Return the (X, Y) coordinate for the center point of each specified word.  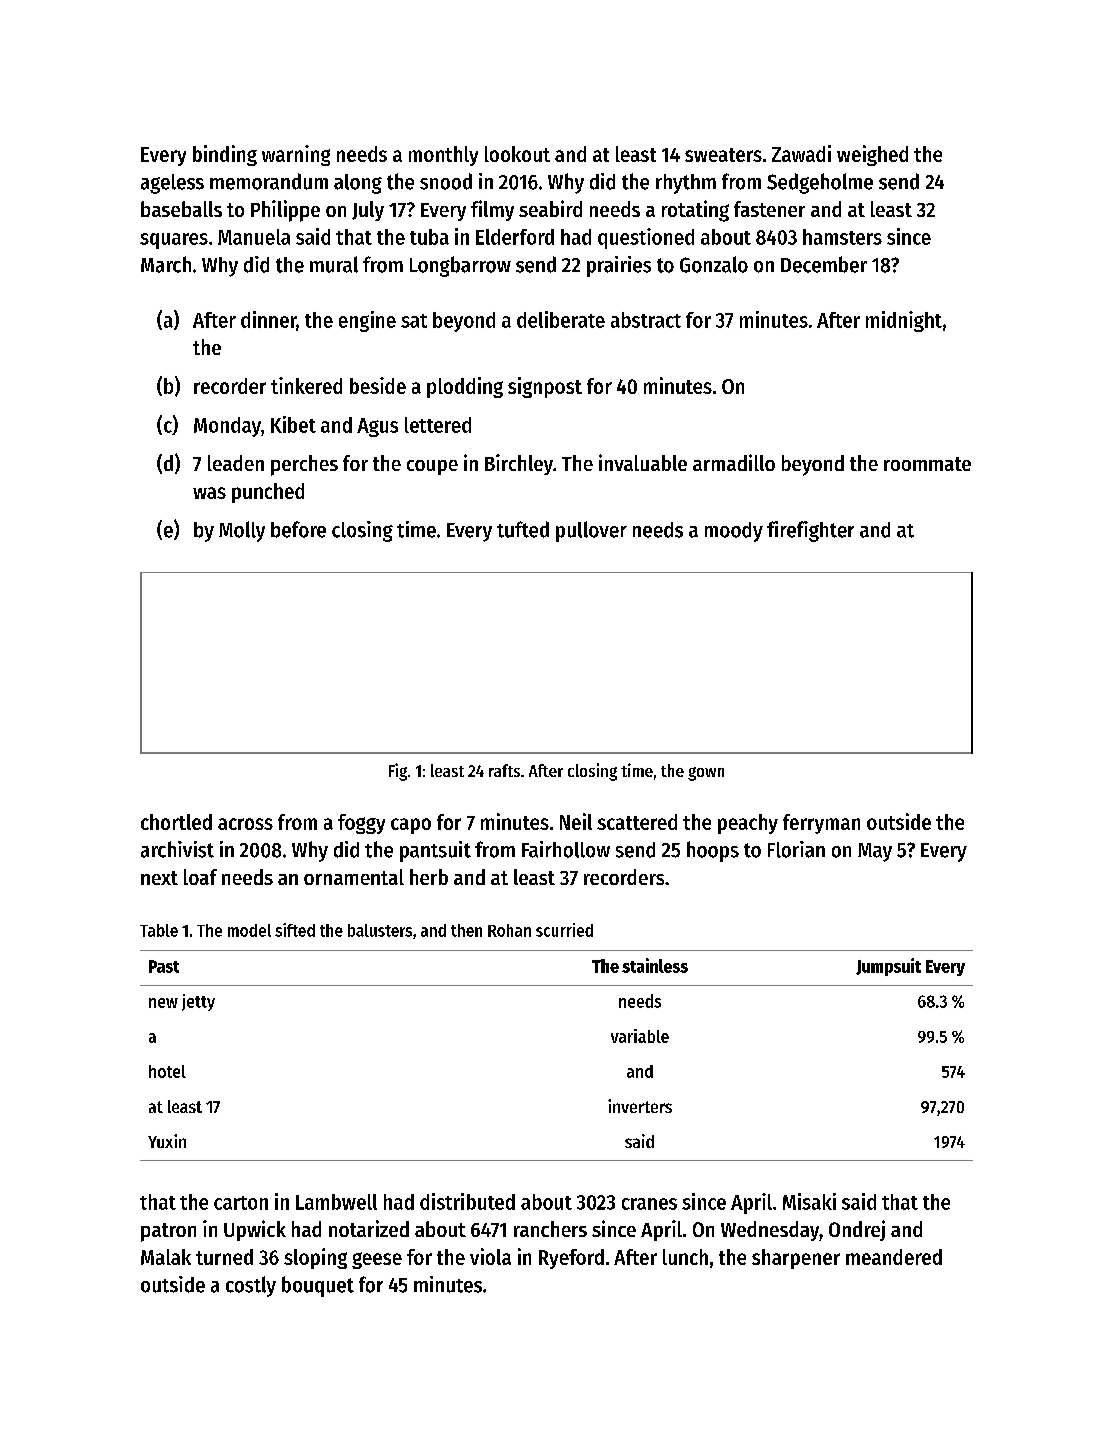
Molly (242, 531)
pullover (591, 531)
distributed (467, 1201)
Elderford (515, 237)
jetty (198, 1002)
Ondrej (857, 1230)
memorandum (269, 181)
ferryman (821, 824)
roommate (927, 464)
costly (251, 1286)
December (824, 264)
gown (706, 774)
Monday (227, 427)
